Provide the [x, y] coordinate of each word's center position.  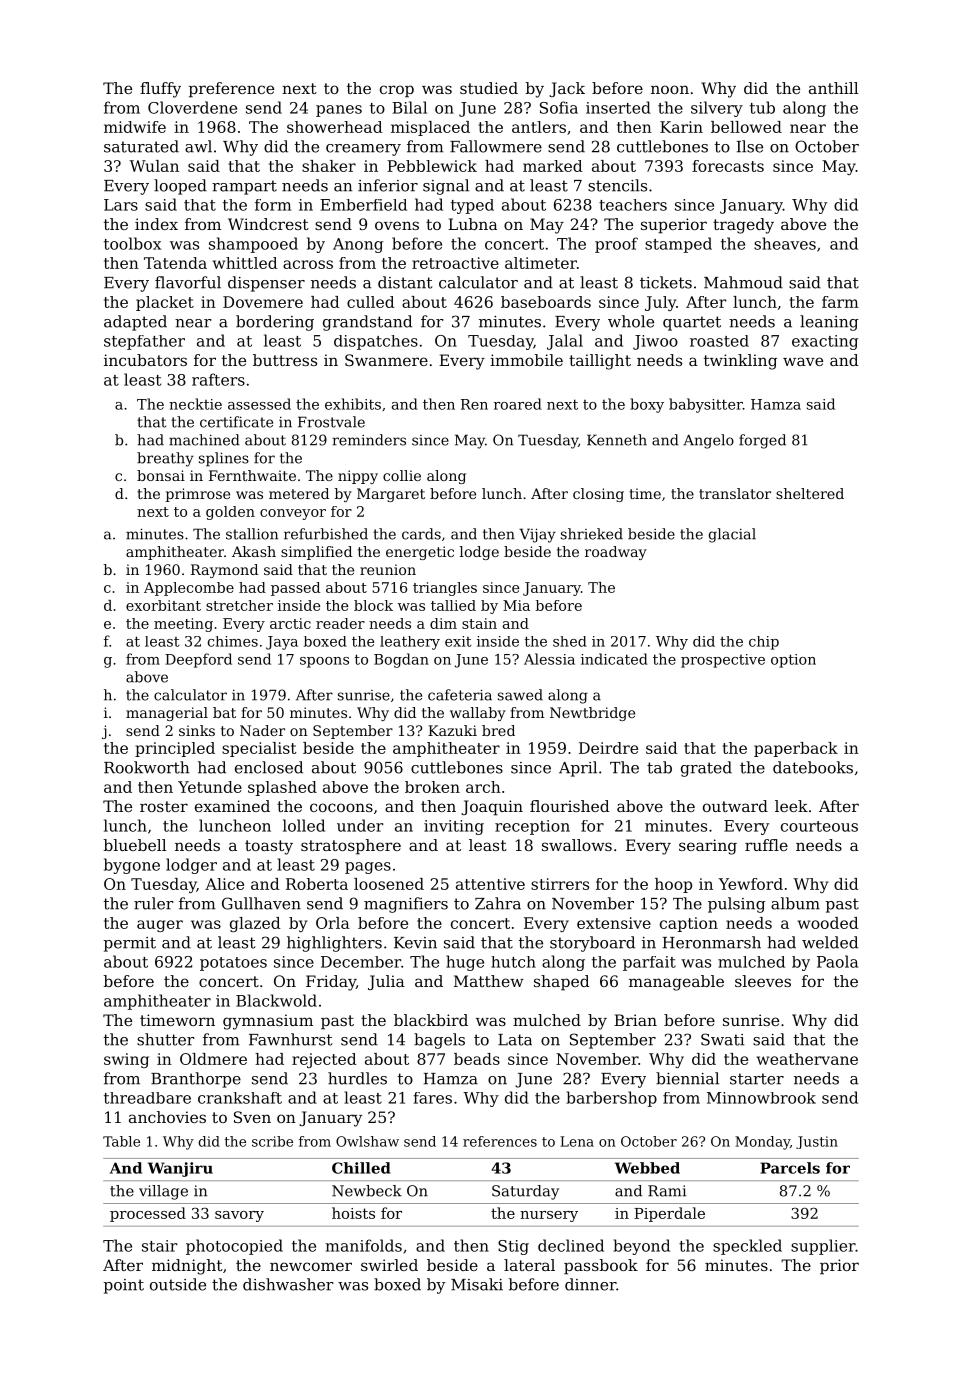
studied [489, 88]
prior [839, 1267]
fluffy [160, 90]
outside [178, 1284]
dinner [590, 1284]
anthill [833, 88]
